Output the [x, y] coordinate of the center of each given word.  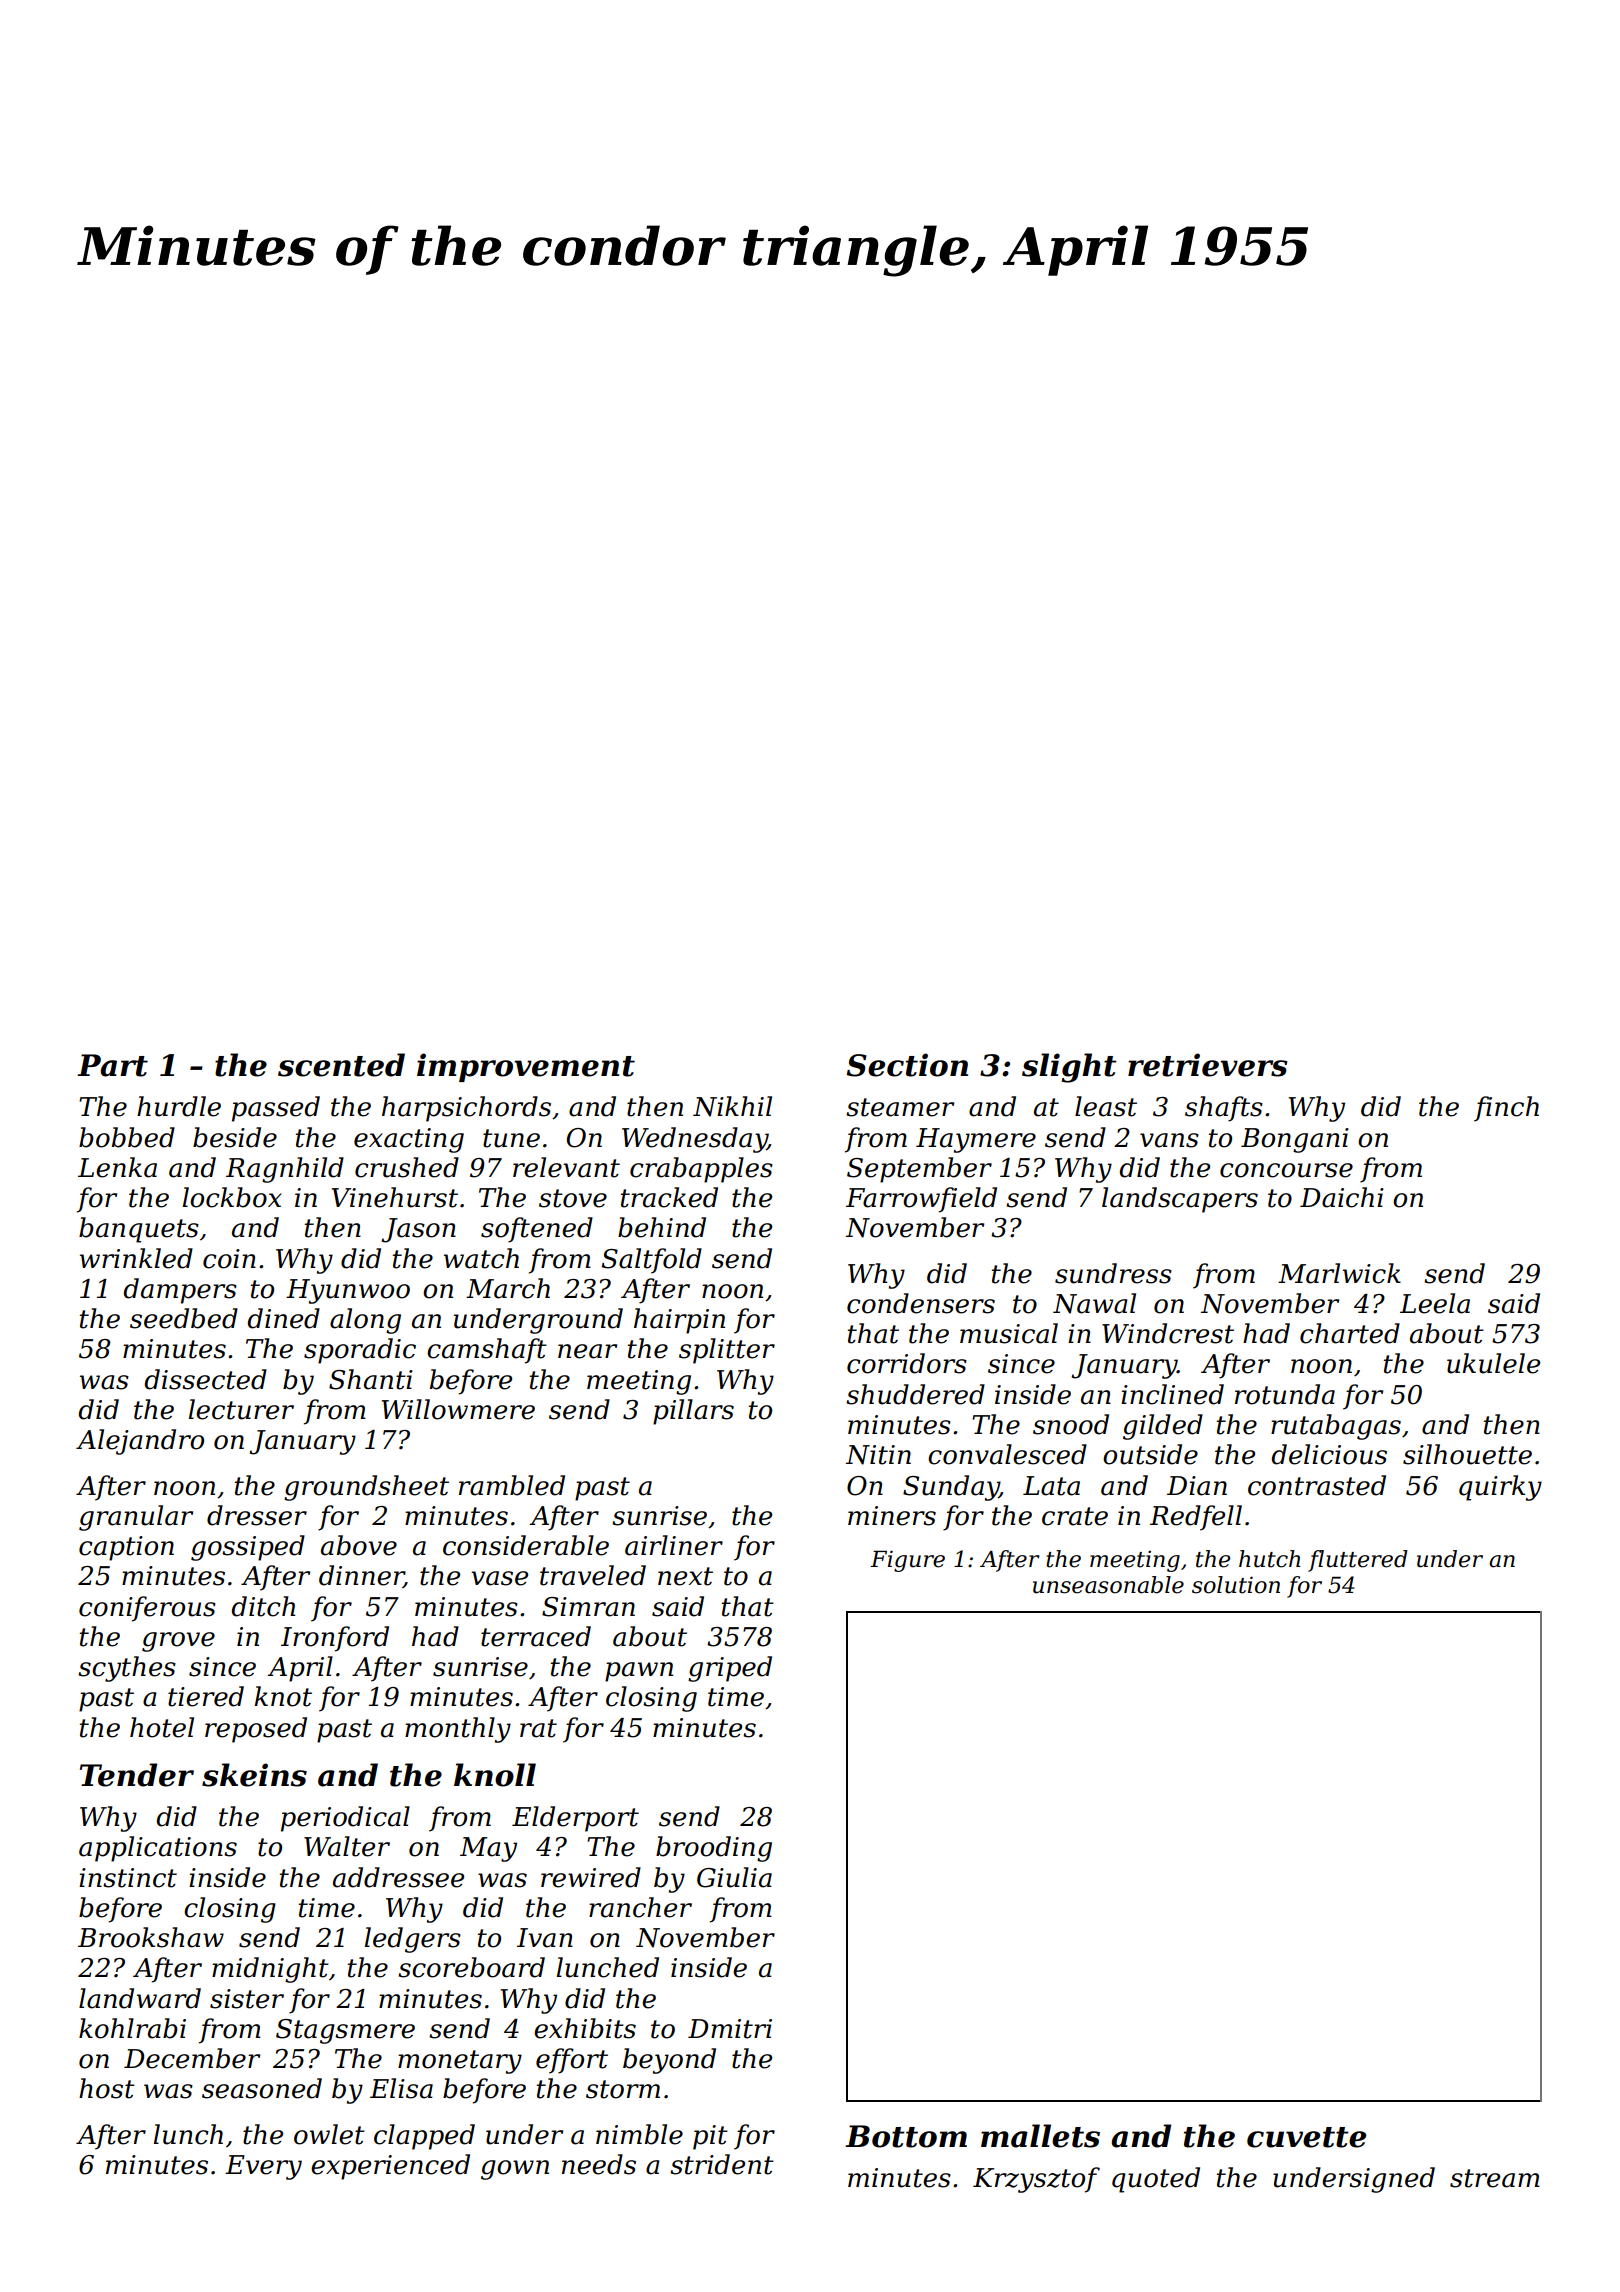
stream [1495, 2178]
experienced [390, 2167]
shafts [1224, 1109]
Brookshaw [151, 1937]
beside [235, 1137]
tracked [669, 1197]
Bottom [906, 2136]
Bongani [1295, 1140]
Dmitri [730, 2029]
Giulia [734, 1877]
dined [284, 1318]
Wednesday [694, 1140]
